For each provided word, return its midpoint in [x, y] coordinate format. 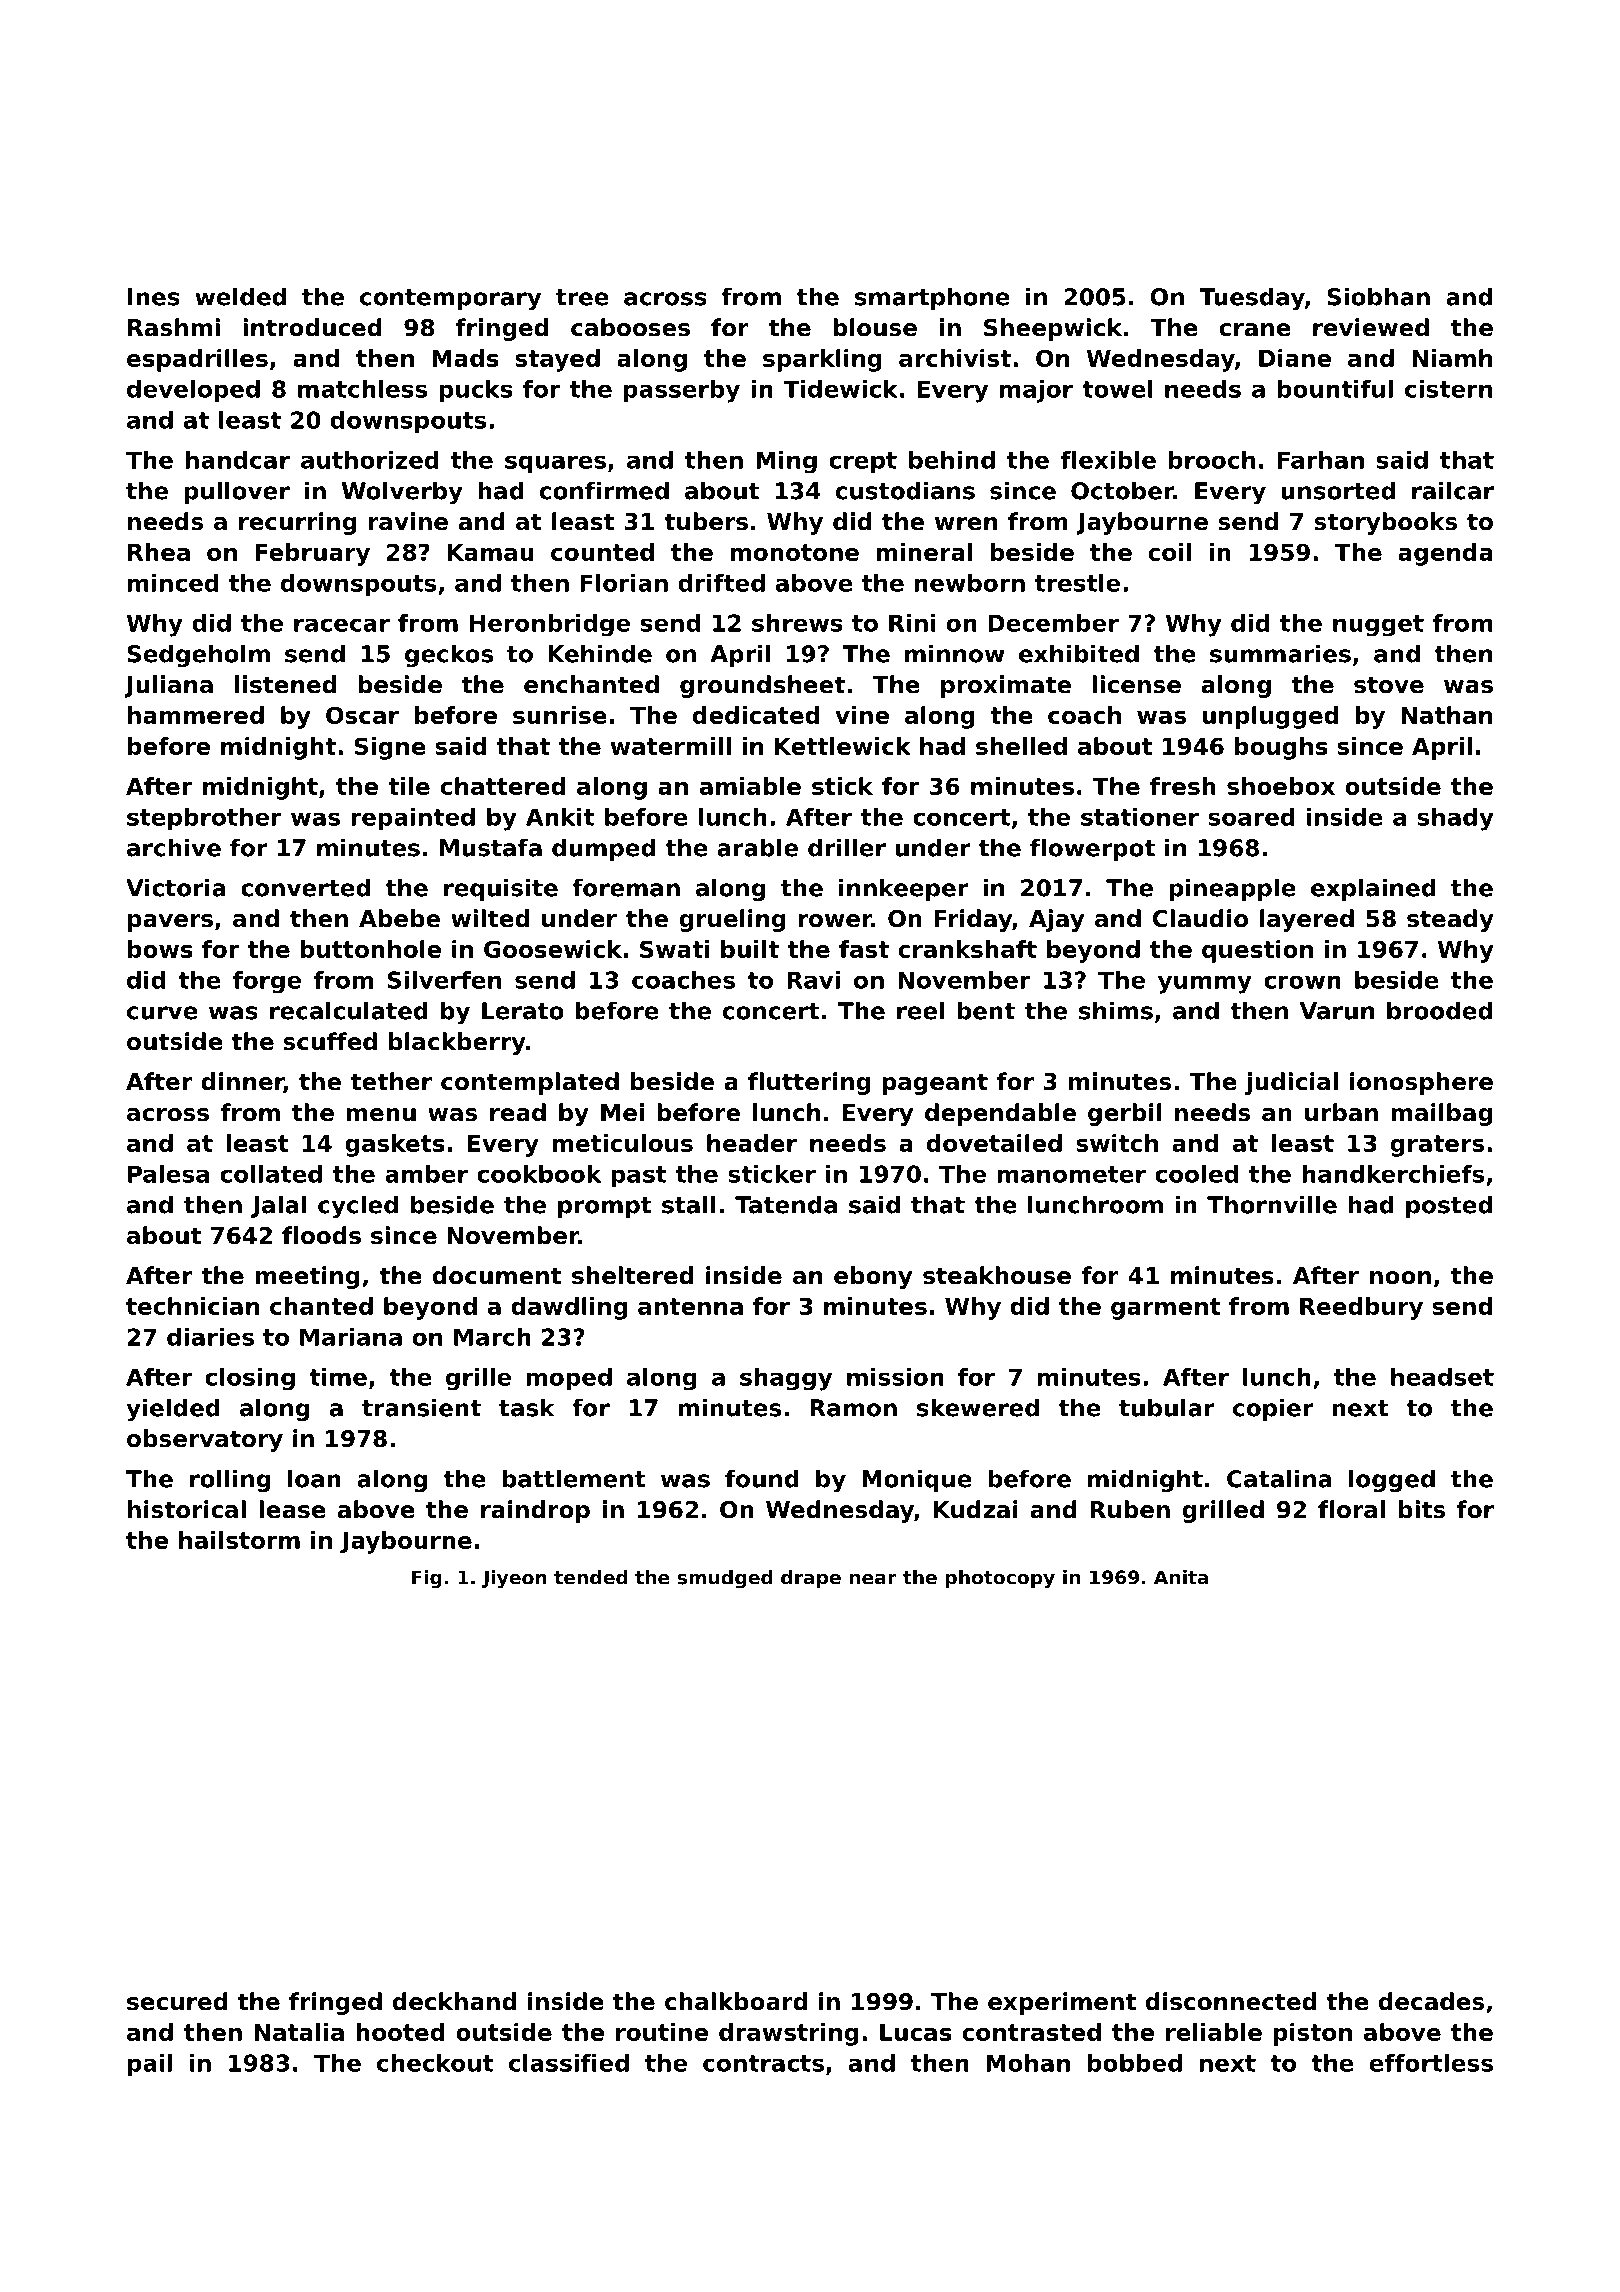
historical [187, 1509]
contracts [763, 2063]
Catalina [1279, 1478]
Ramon [853, 1408]
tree [582, 297]
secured [177, 2001]
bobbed [1135, 2063]
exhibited [1079, 653]
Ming [786, 462]
